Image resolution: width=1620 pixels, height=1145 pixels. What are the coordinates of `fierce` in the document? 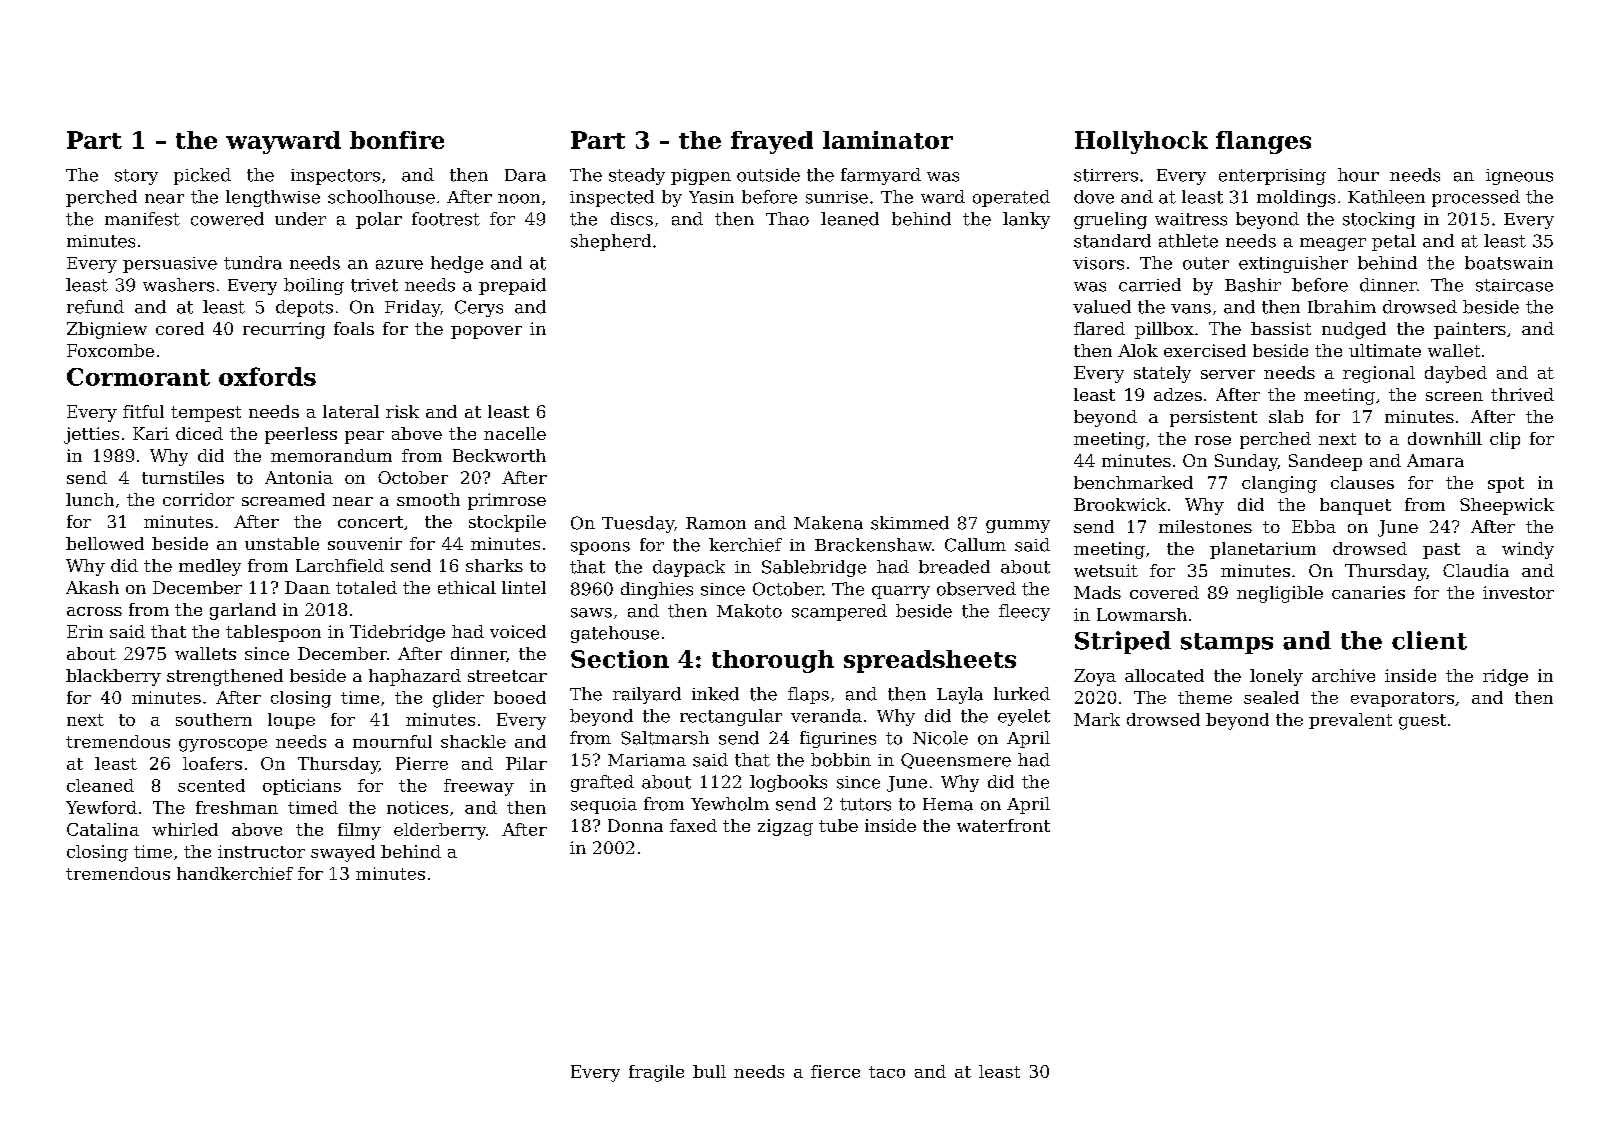 It's located at (835, 1071).
